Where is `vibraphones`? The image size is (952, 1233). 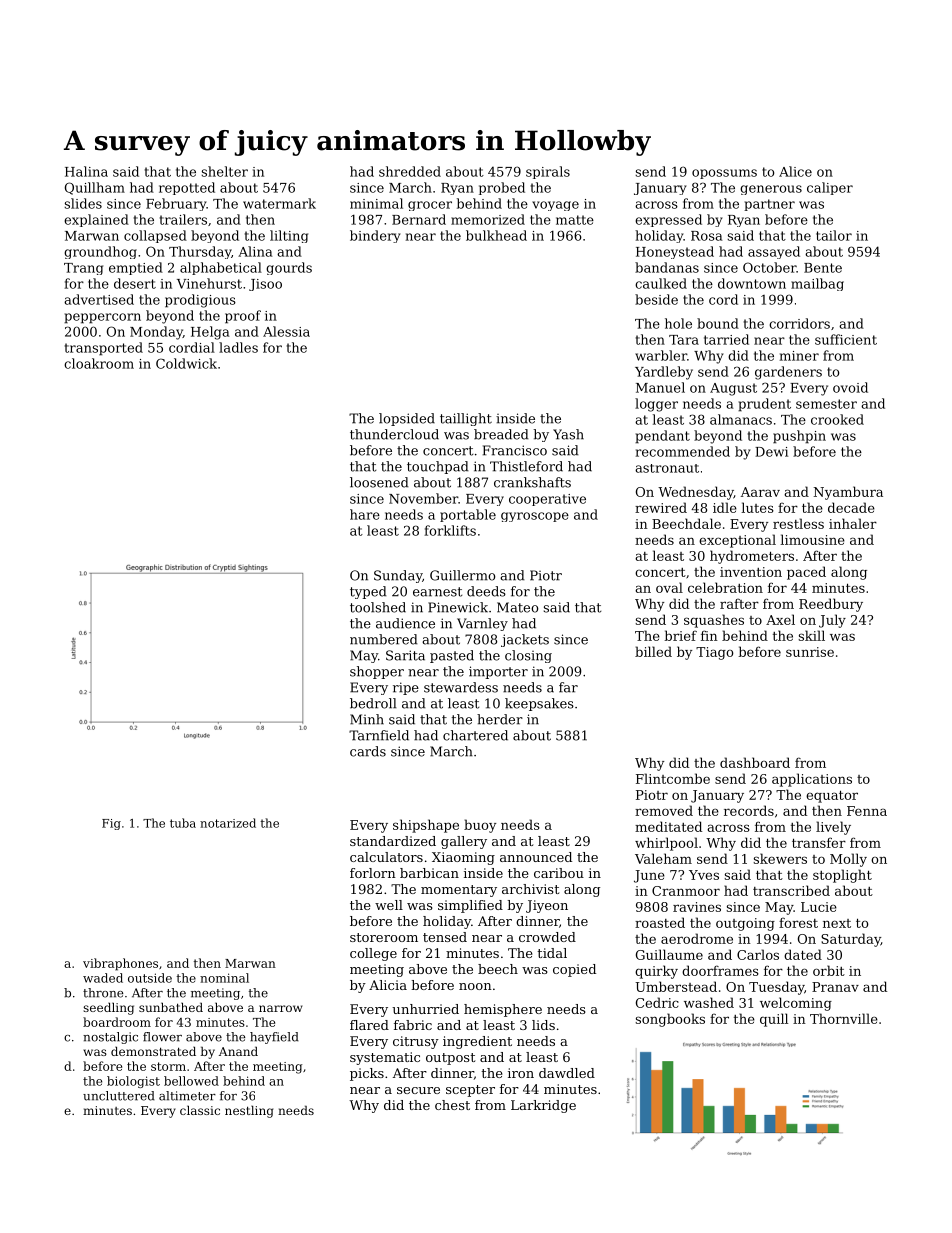
vibraphones is located at coordinates (120, 964).
